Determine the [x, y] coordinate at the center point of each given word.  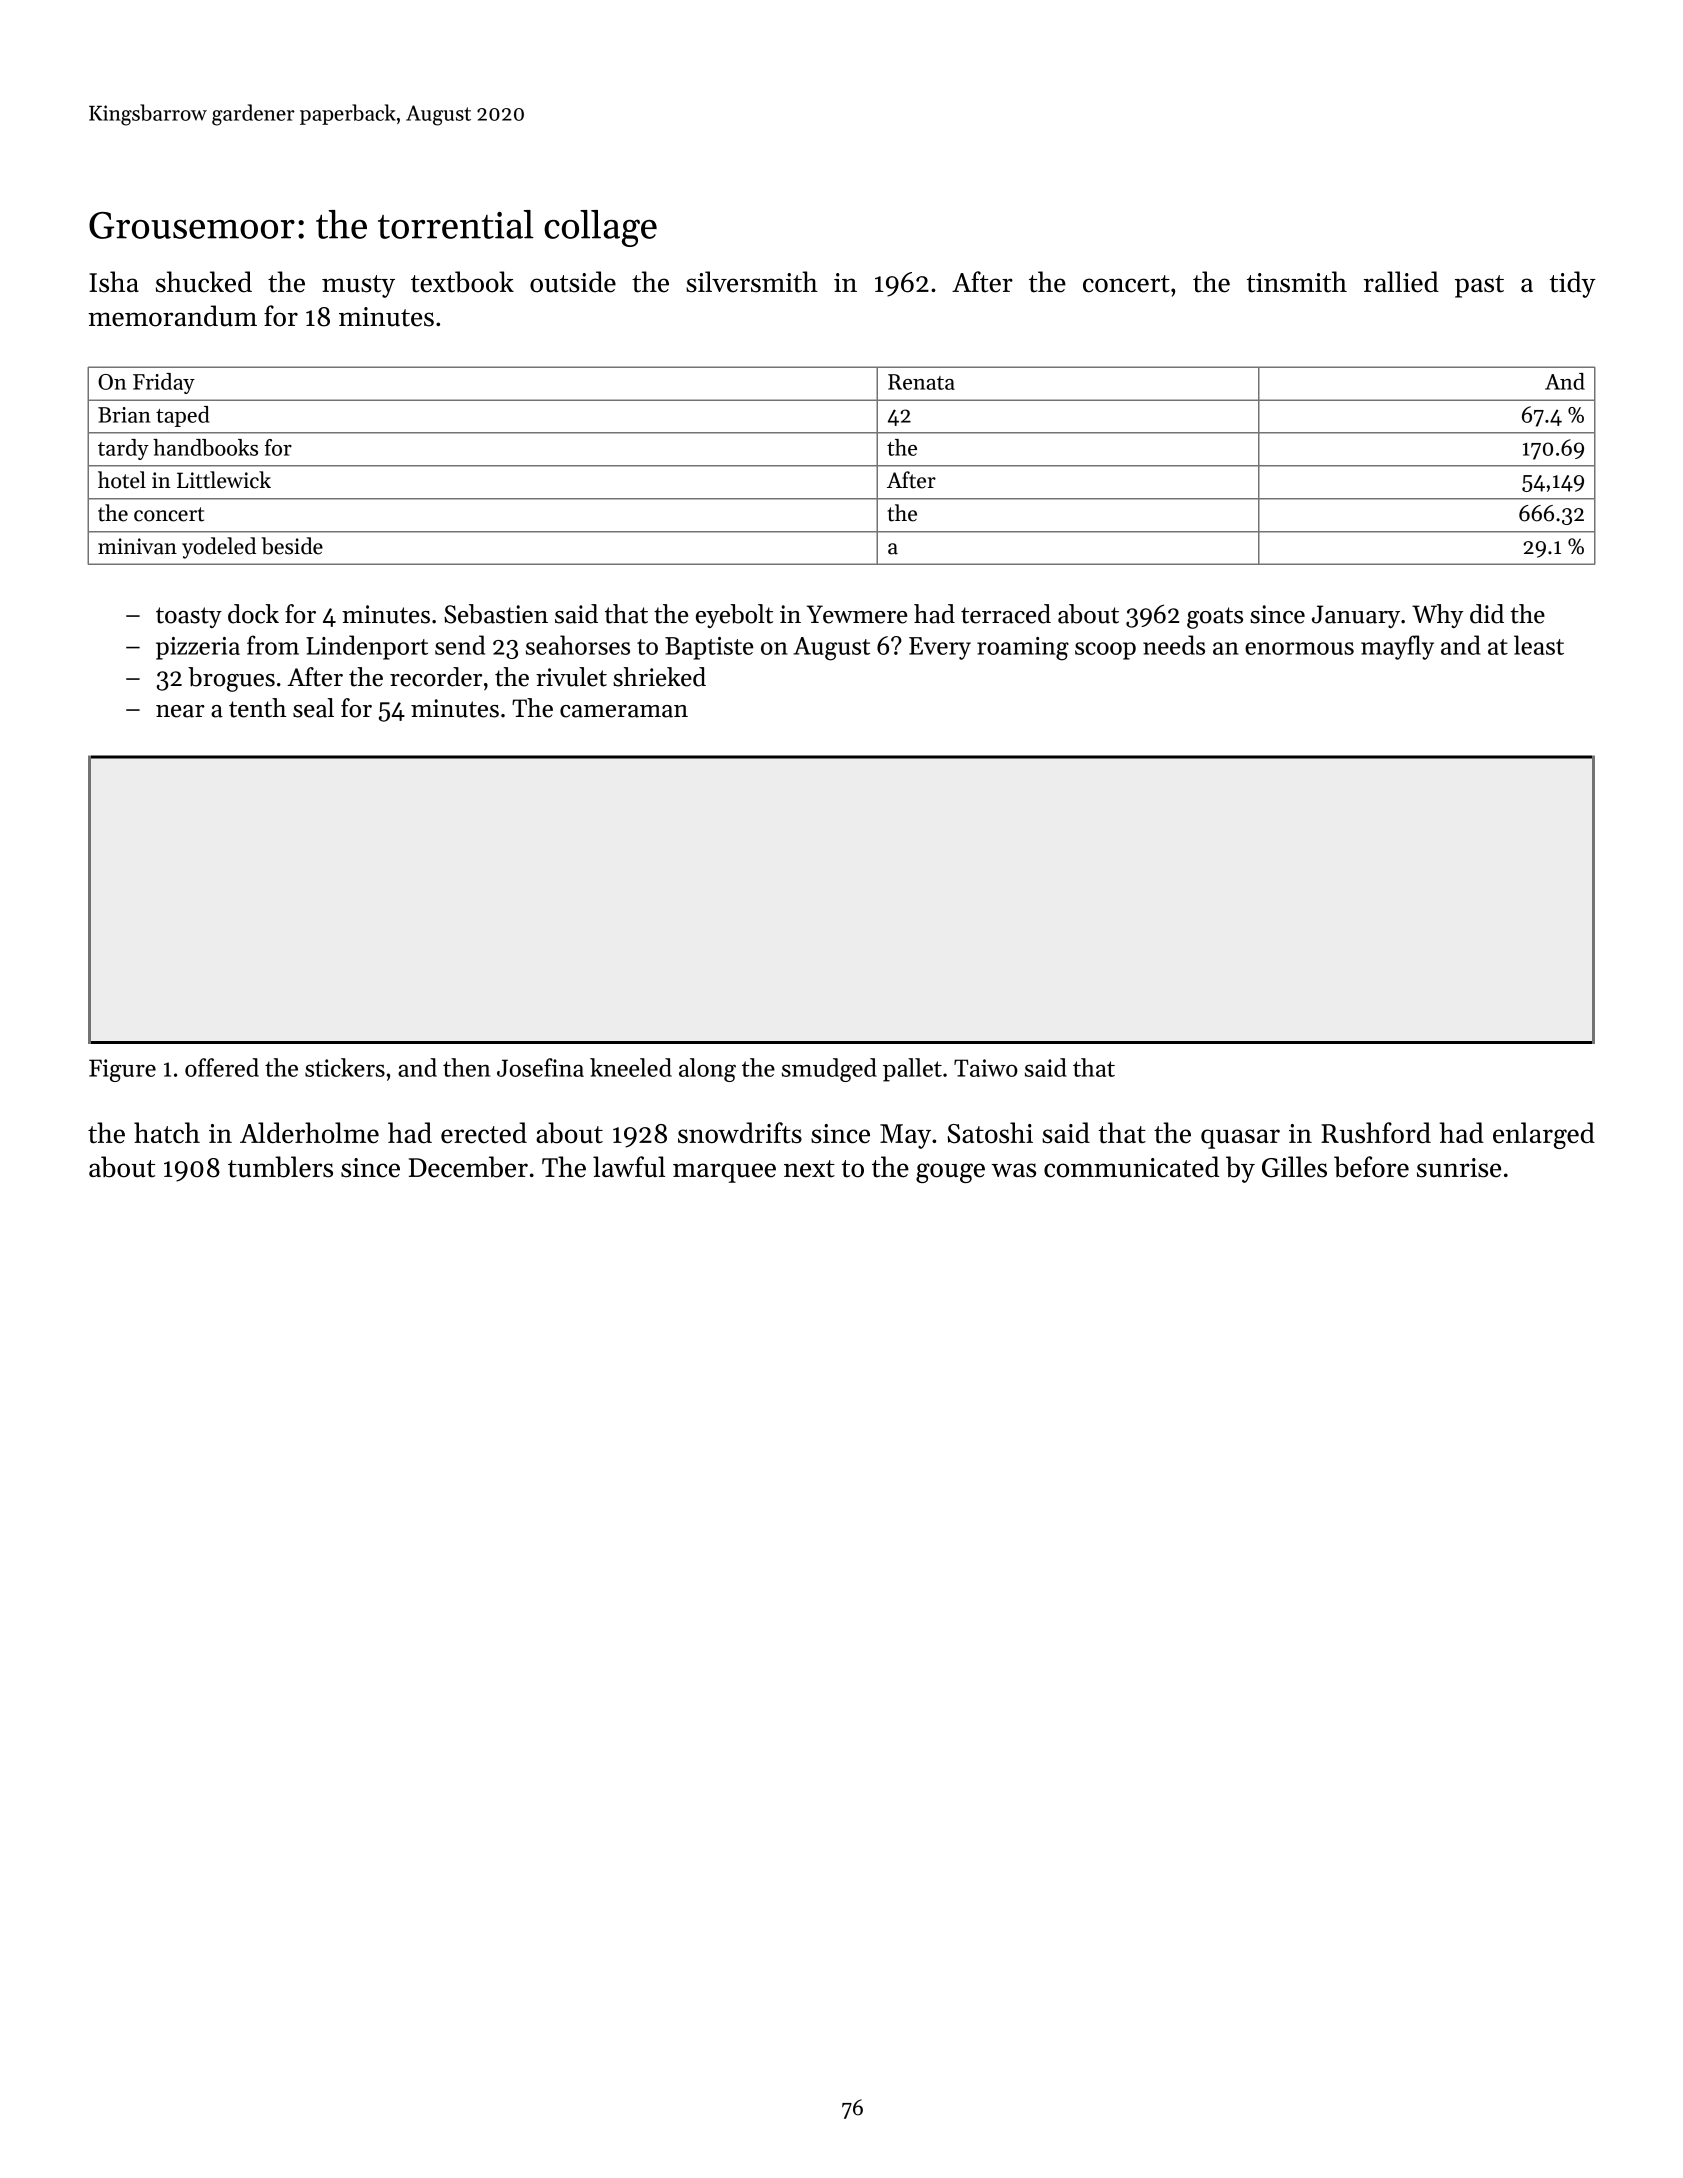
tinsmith [1297, 282]
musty [358, 286]
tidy [1573, 284]
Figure [122, 1070]
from [273, 645]
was [1013, 1170]
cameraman [624, 711]
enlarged [1544, 1135]
